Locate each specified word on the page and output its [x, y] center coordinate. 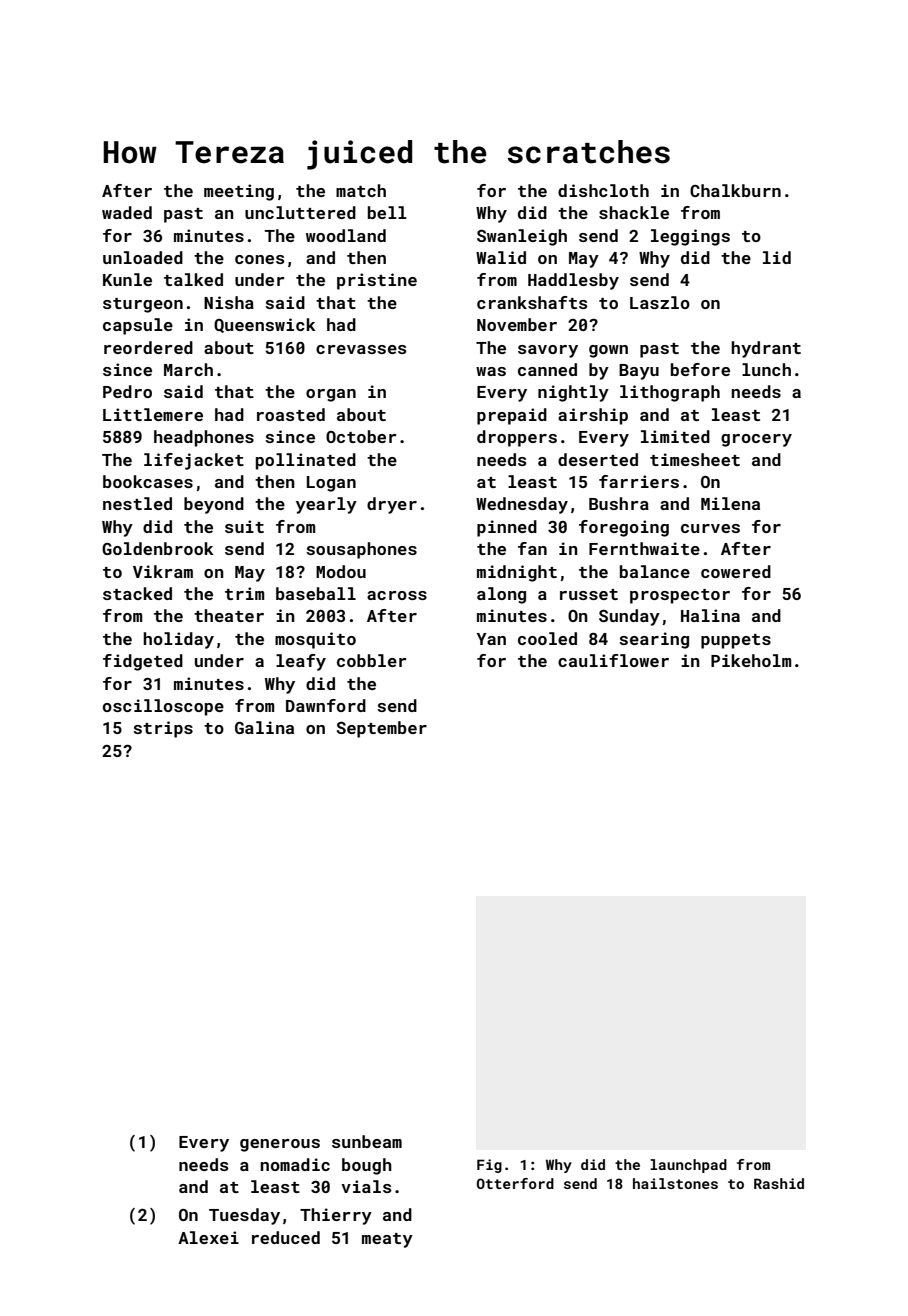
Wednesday [522, 505]
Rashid [779, 1183]
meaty [387, 1240]
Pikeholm [751, 660]
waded [127, 212]
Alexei [208, 1237]
